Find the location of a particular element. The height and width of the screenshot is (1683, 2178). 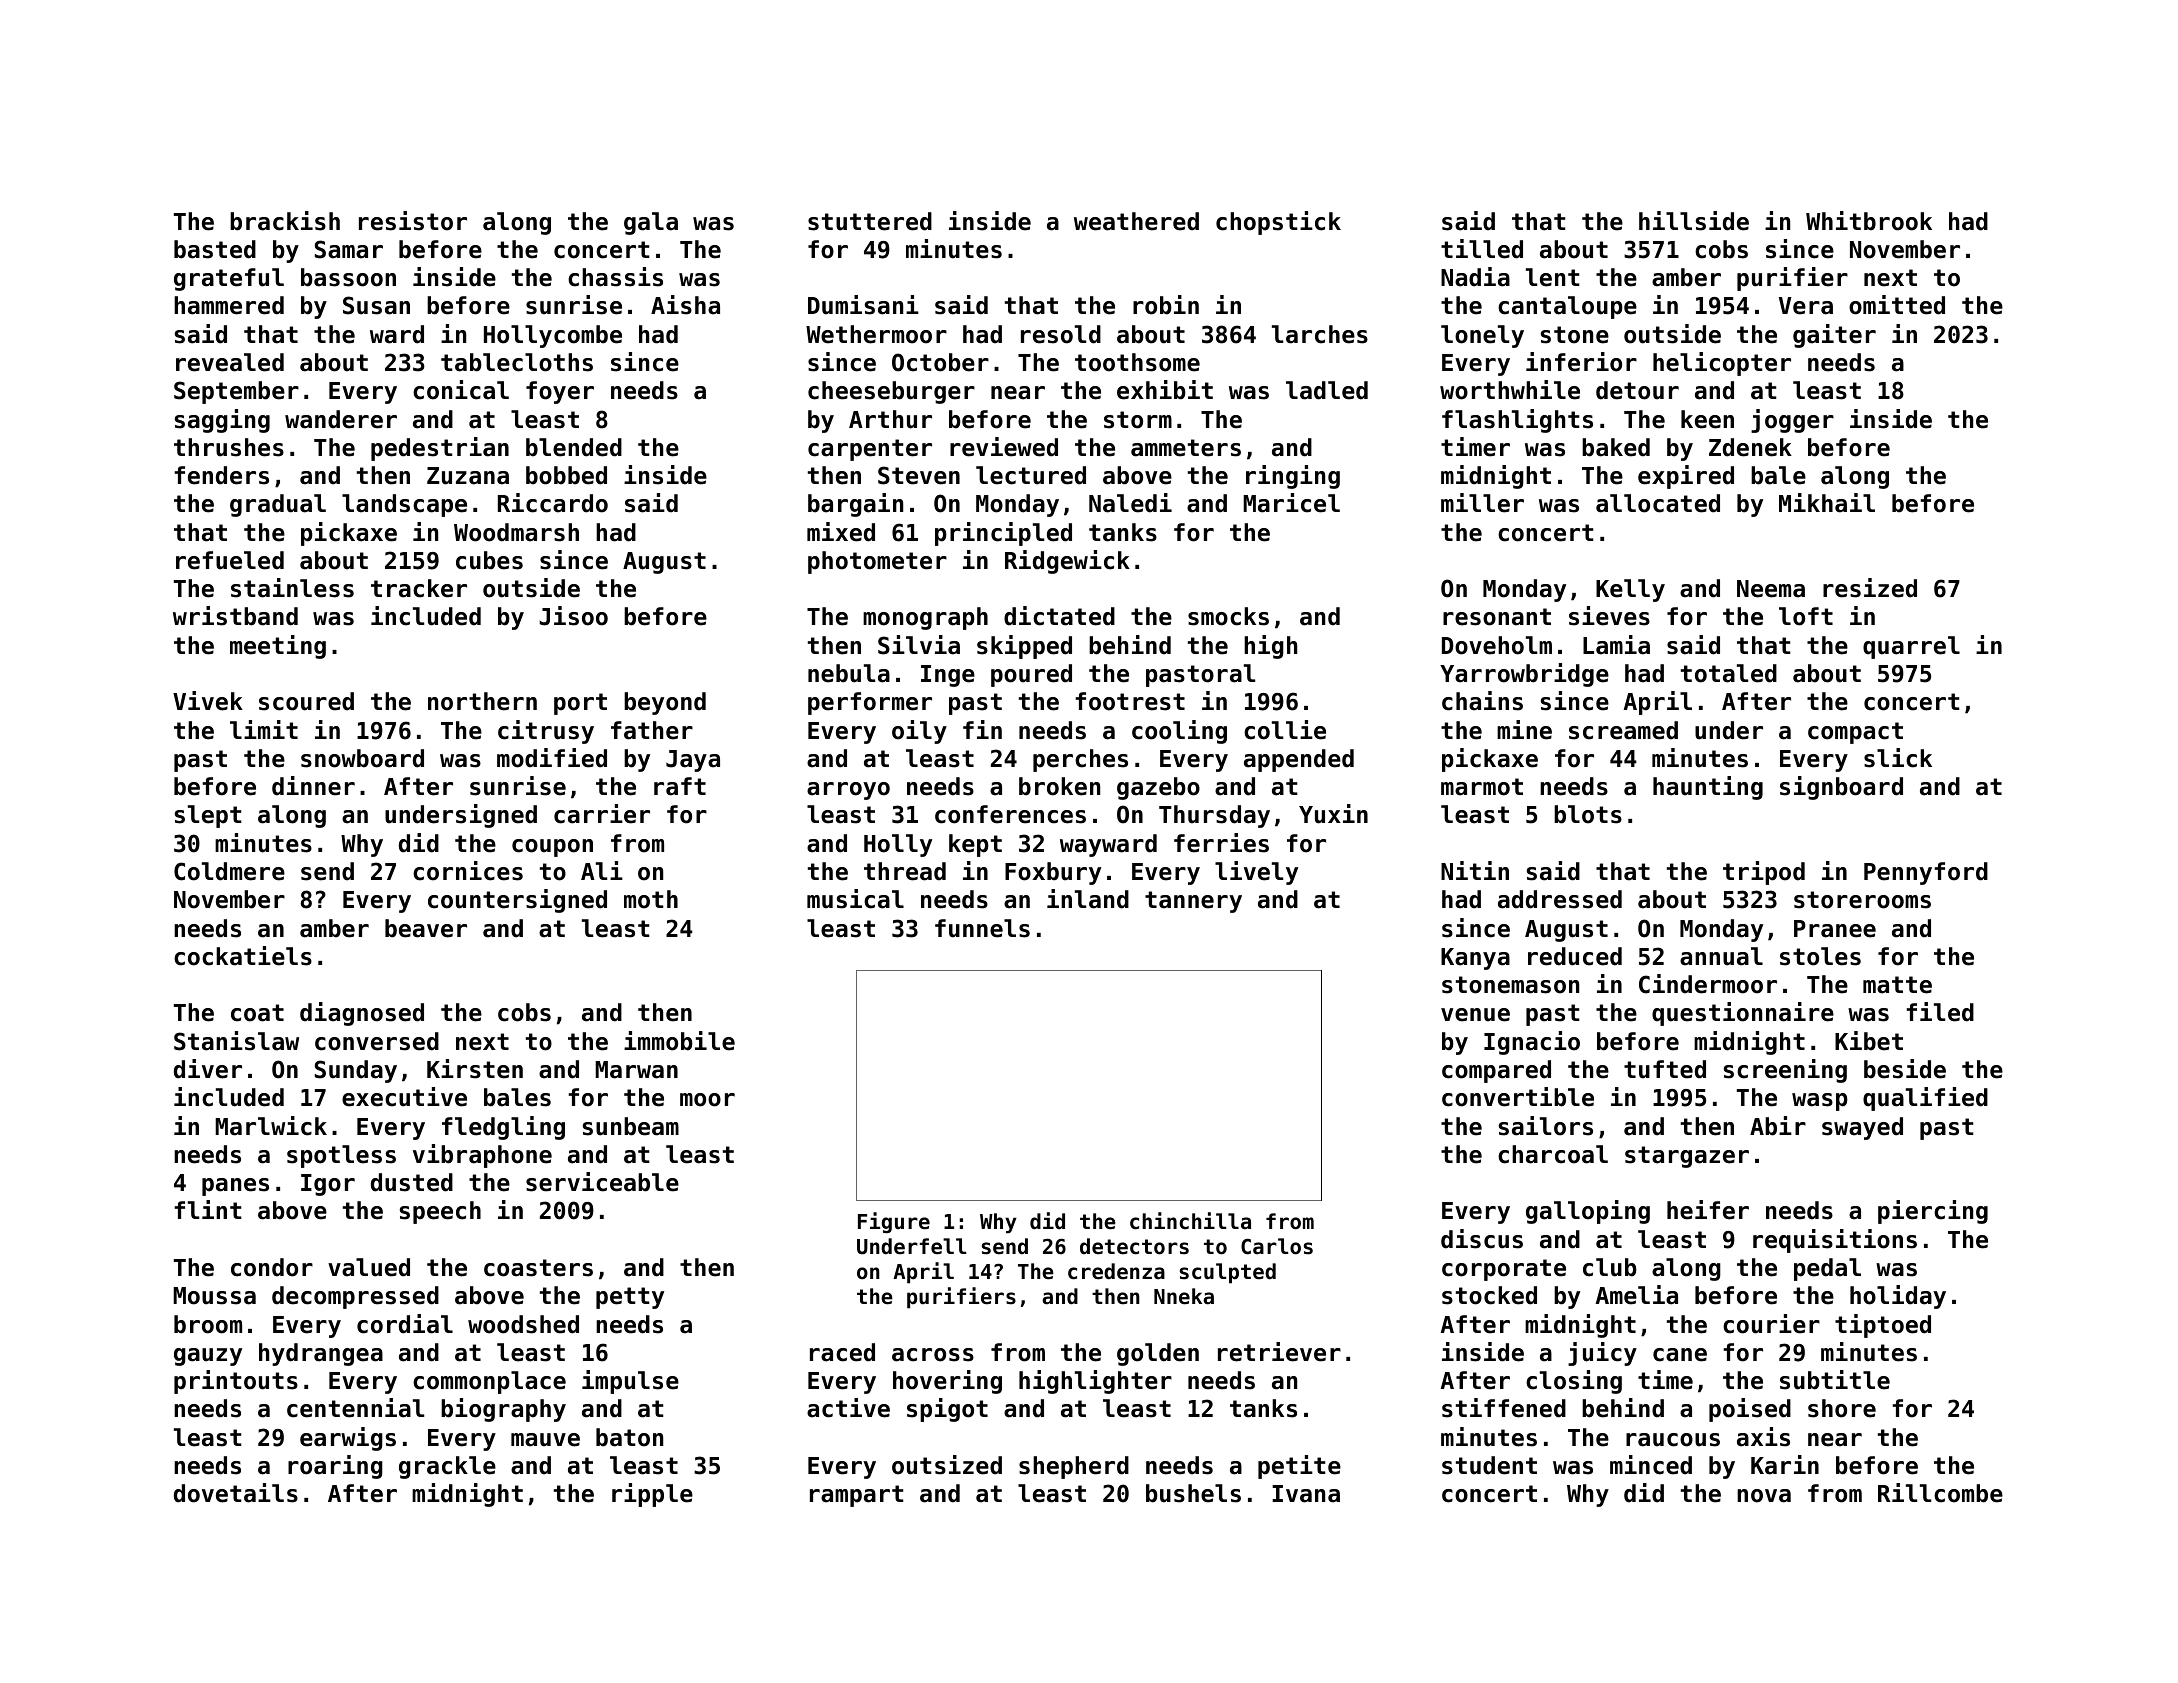

resold is located at coordinates (1061, 334).
